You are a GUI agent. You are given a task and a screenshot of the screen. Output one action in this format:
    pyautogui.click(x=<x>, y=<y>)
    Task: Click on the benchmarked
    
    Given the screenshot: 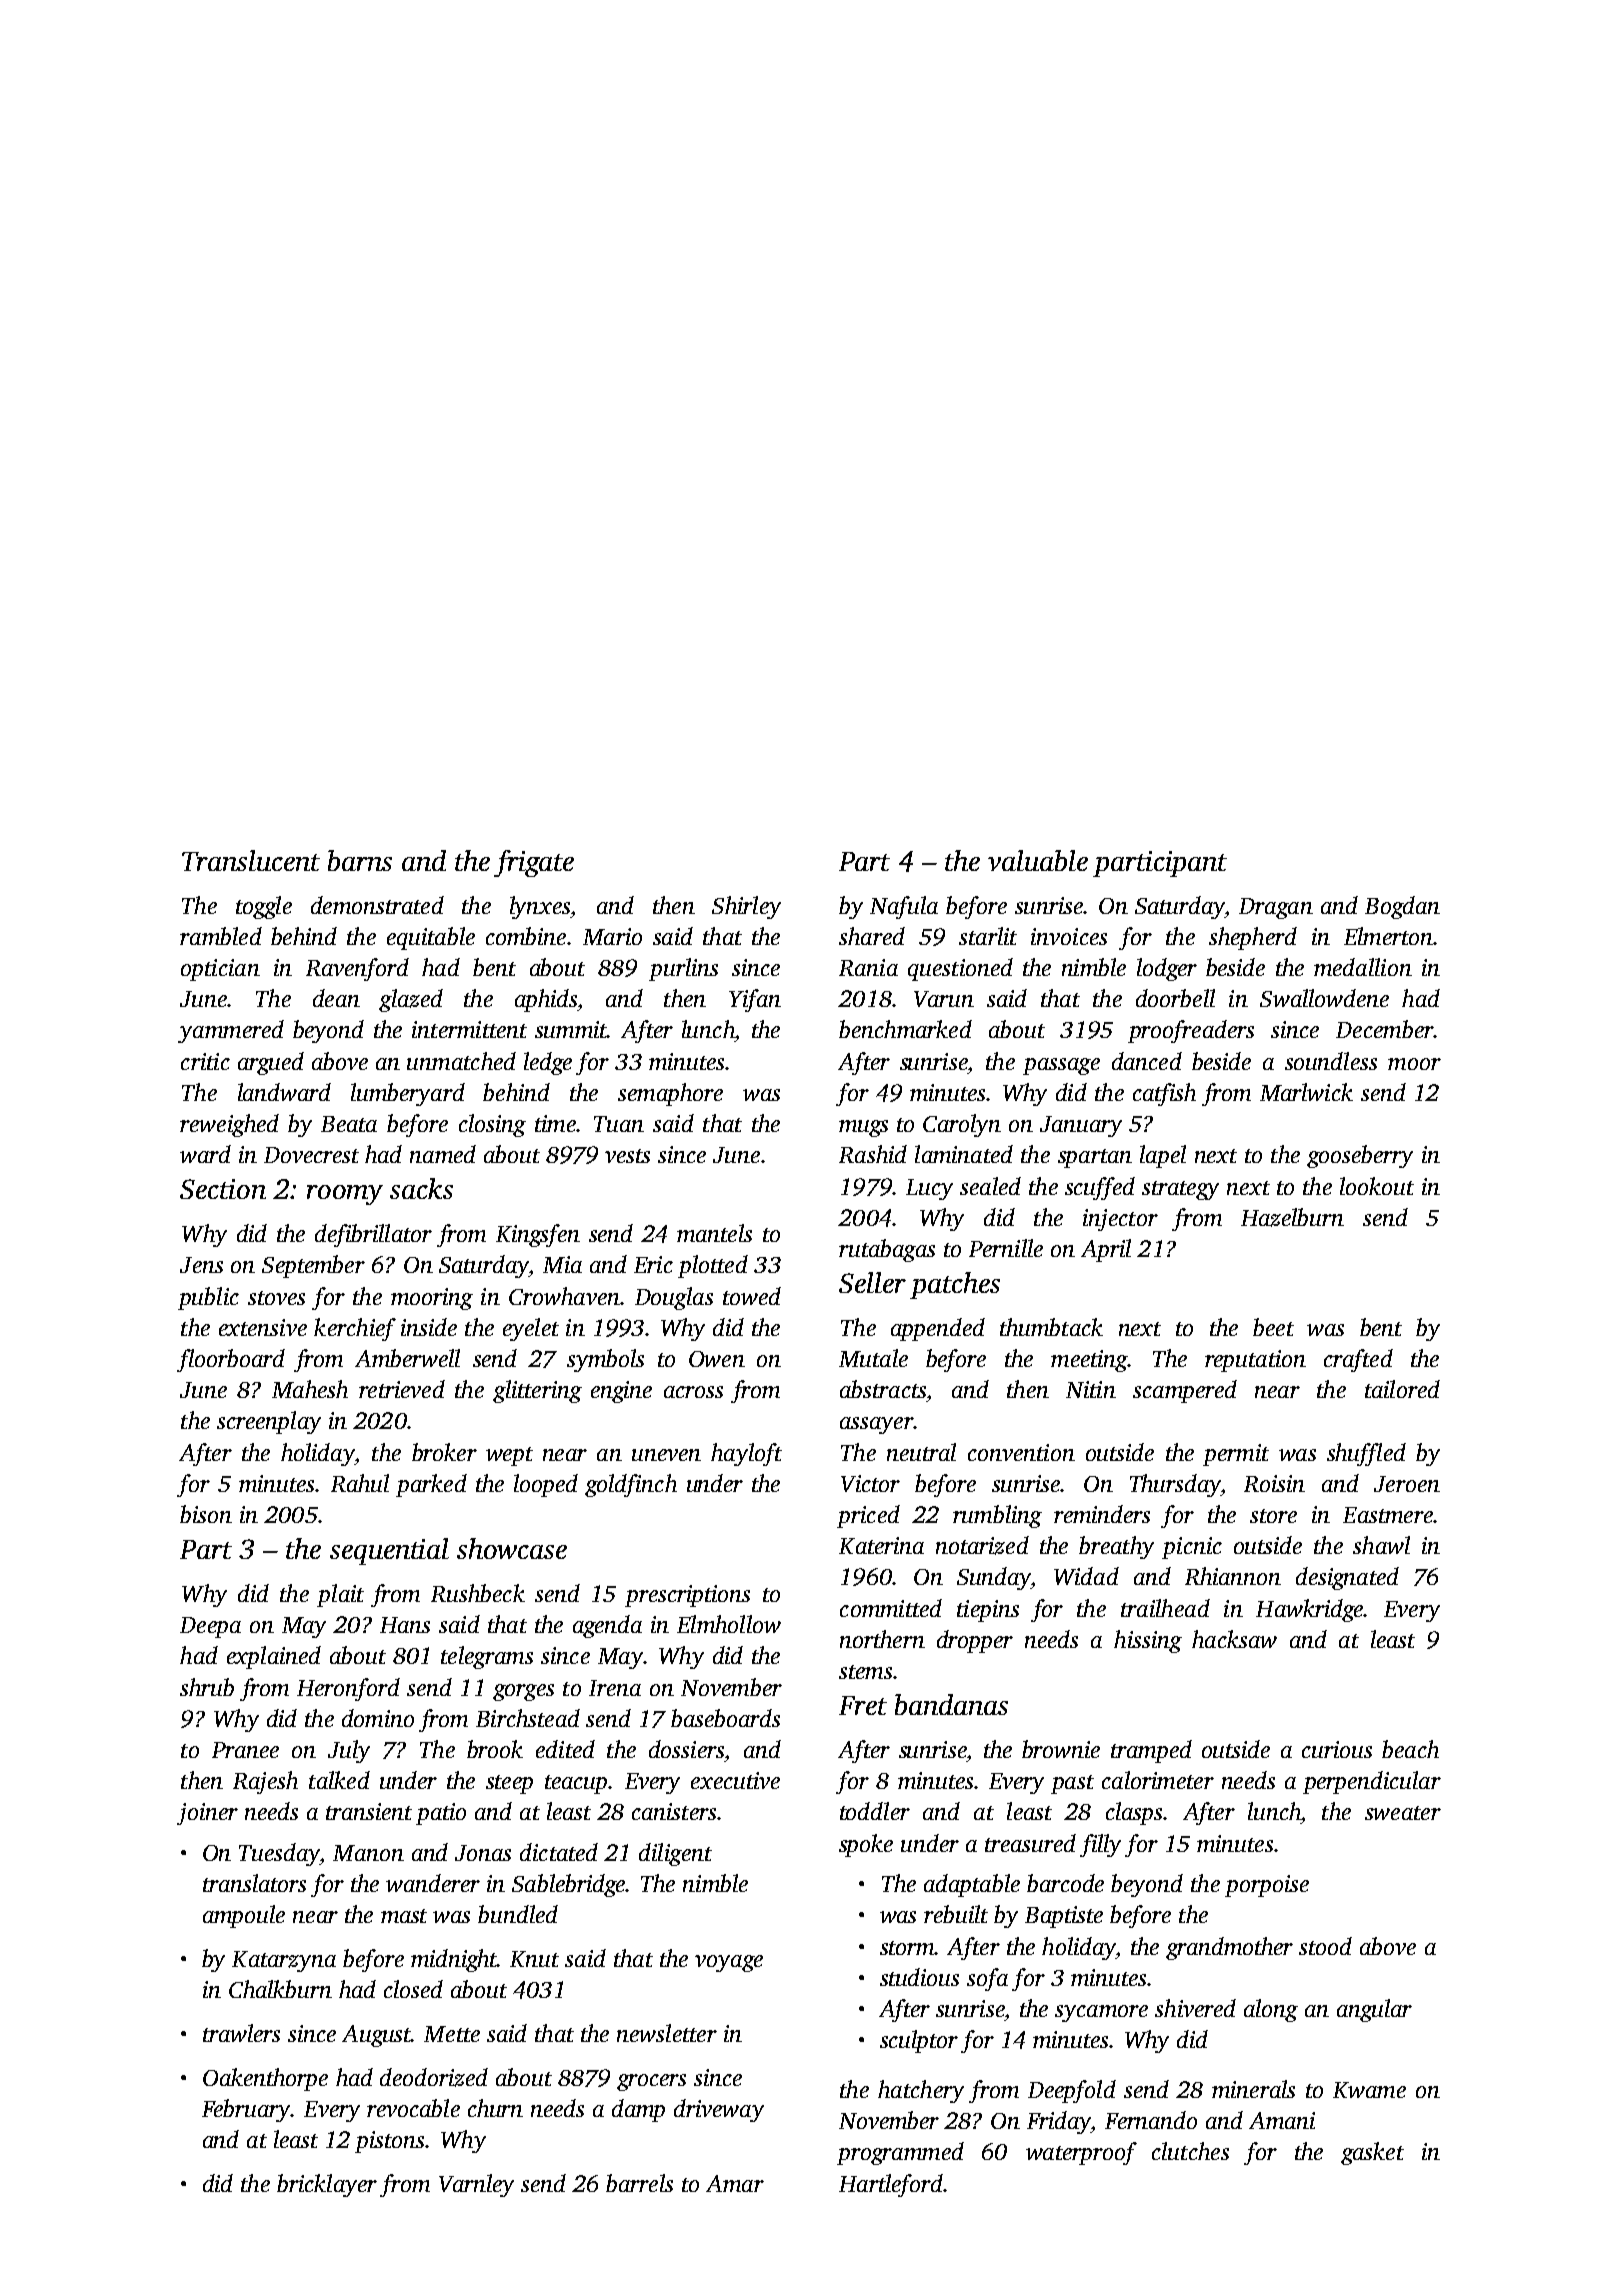 What is the action you would take?
    pyautogui.click(x=905, y=1029)
